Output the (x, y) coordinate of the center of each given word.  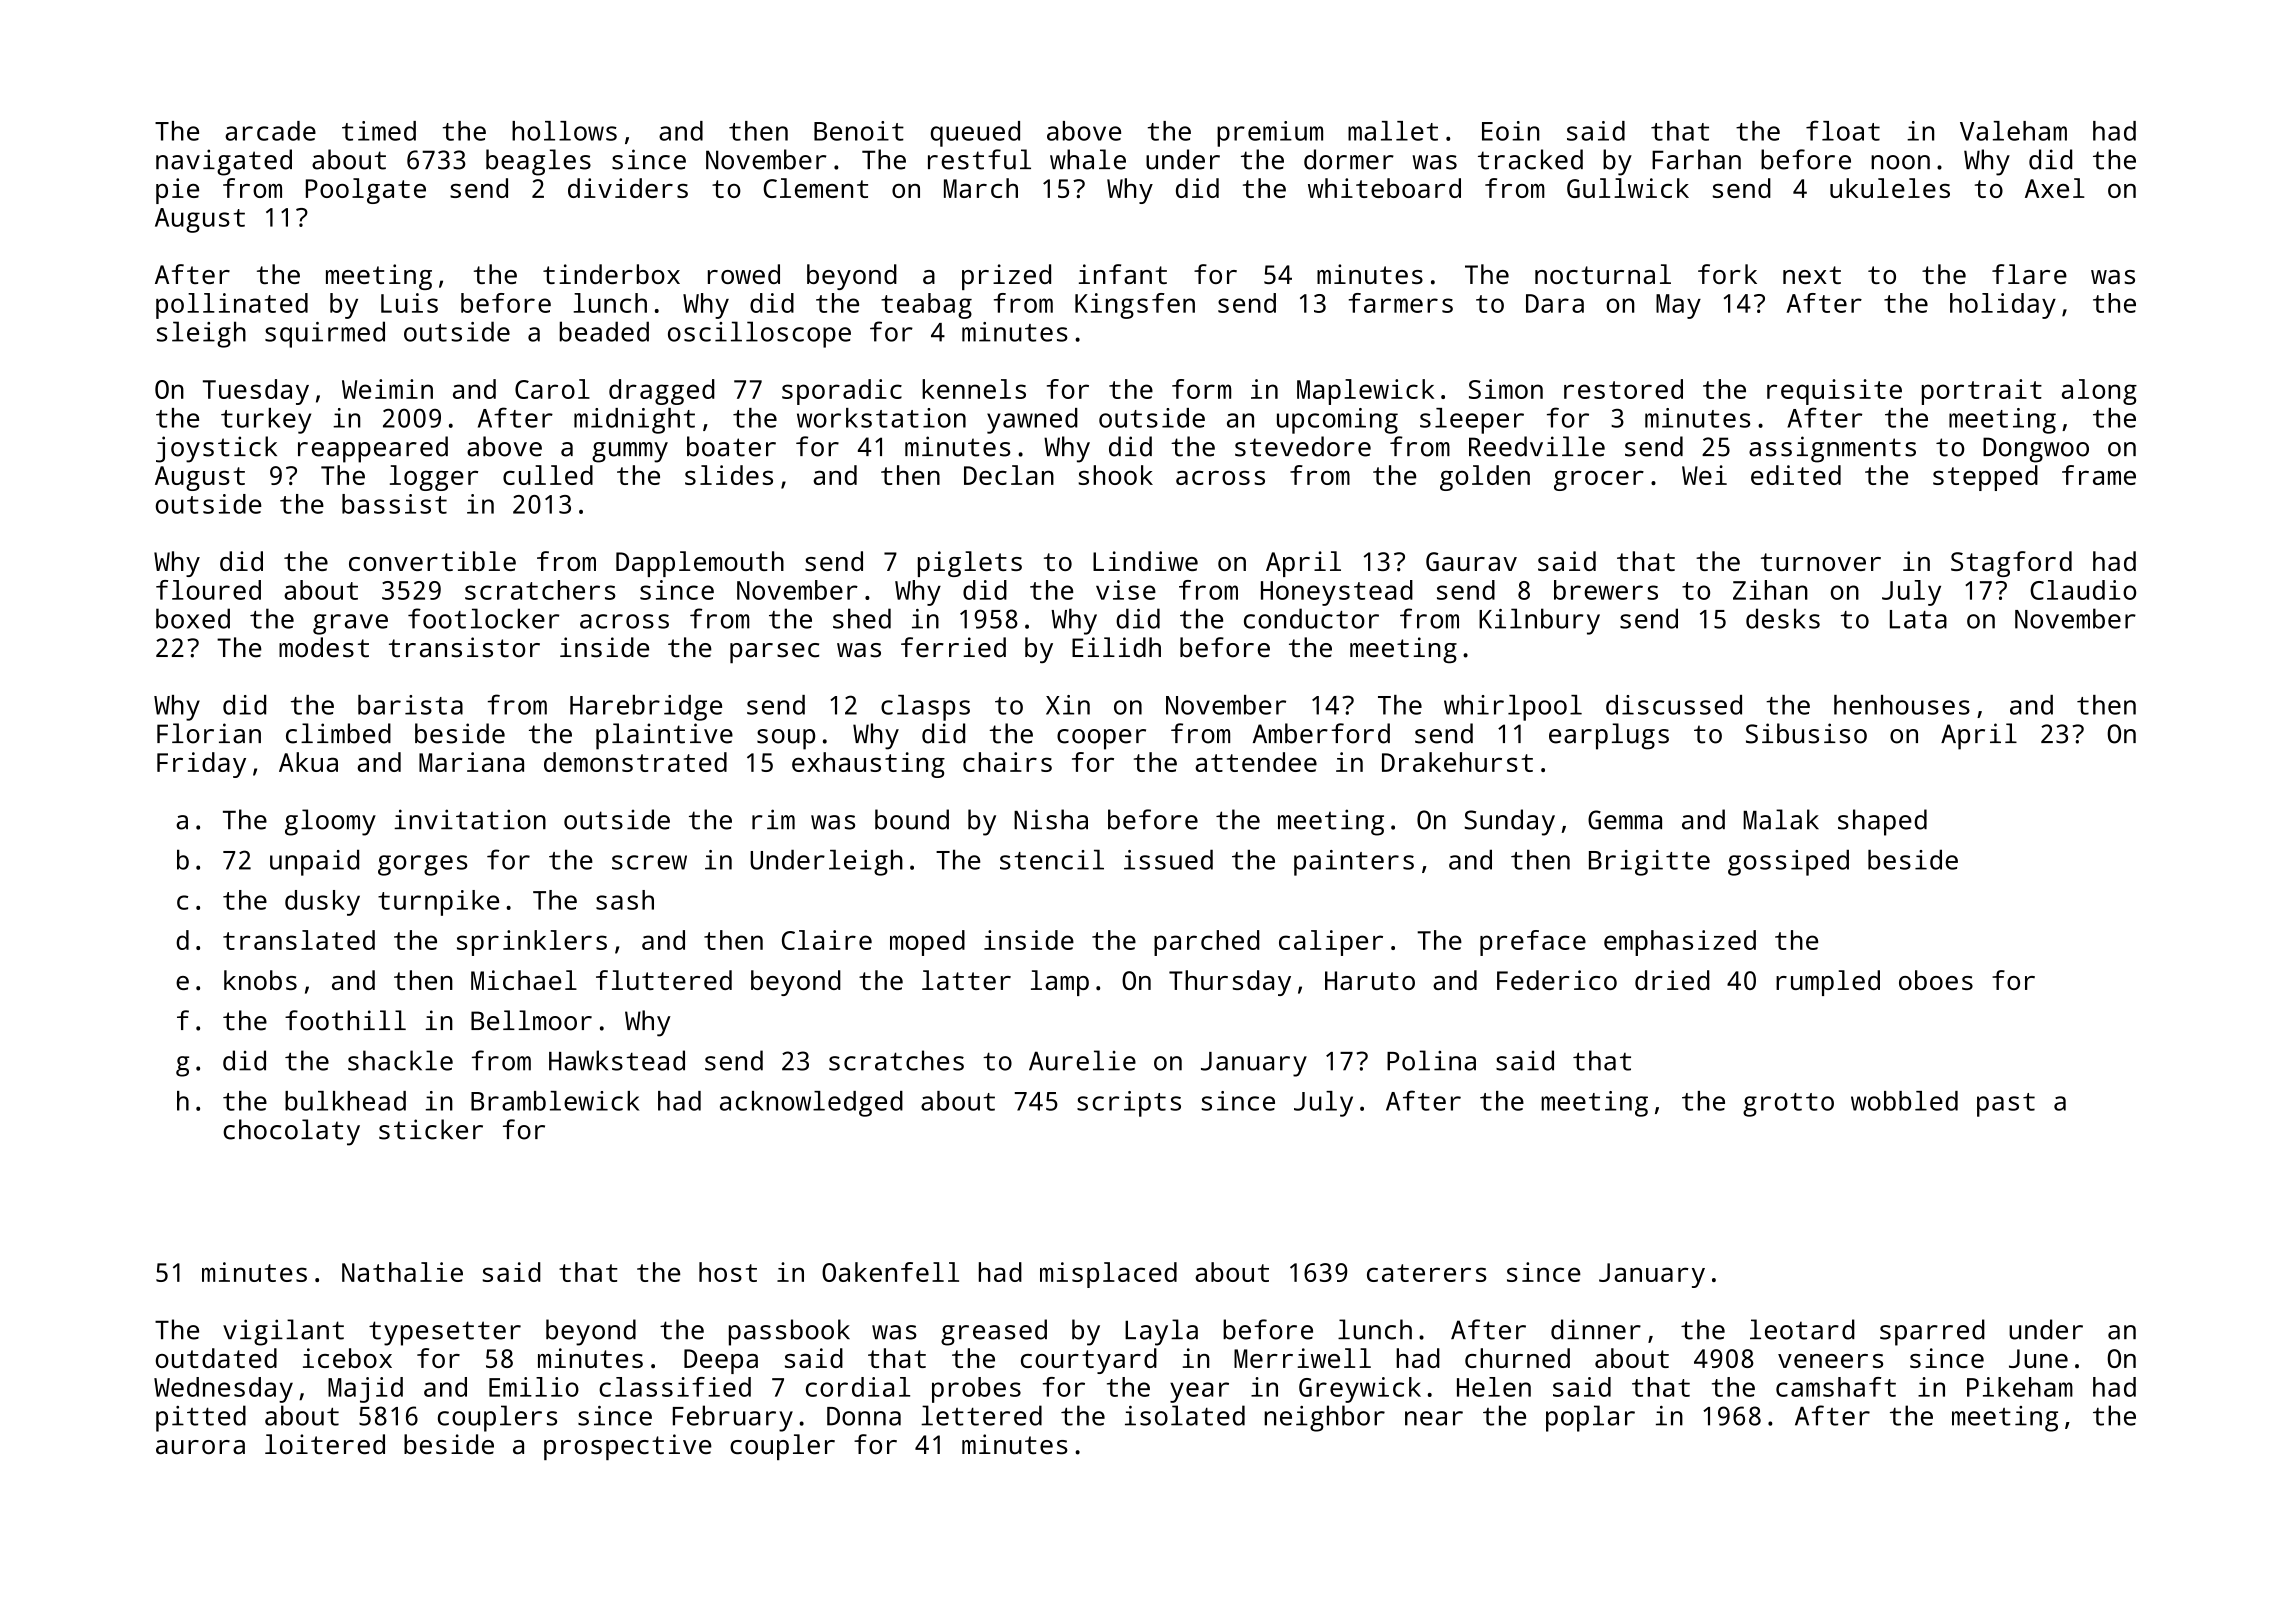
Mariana (471, 762)
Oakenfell (890, 1272)
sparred (1932, 1332)
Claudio (2083, 590)
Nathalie (402, 1272)
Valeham (2013, 131)
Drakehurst (1457, 762)
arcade (270, 131)
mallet (1393, 131)
